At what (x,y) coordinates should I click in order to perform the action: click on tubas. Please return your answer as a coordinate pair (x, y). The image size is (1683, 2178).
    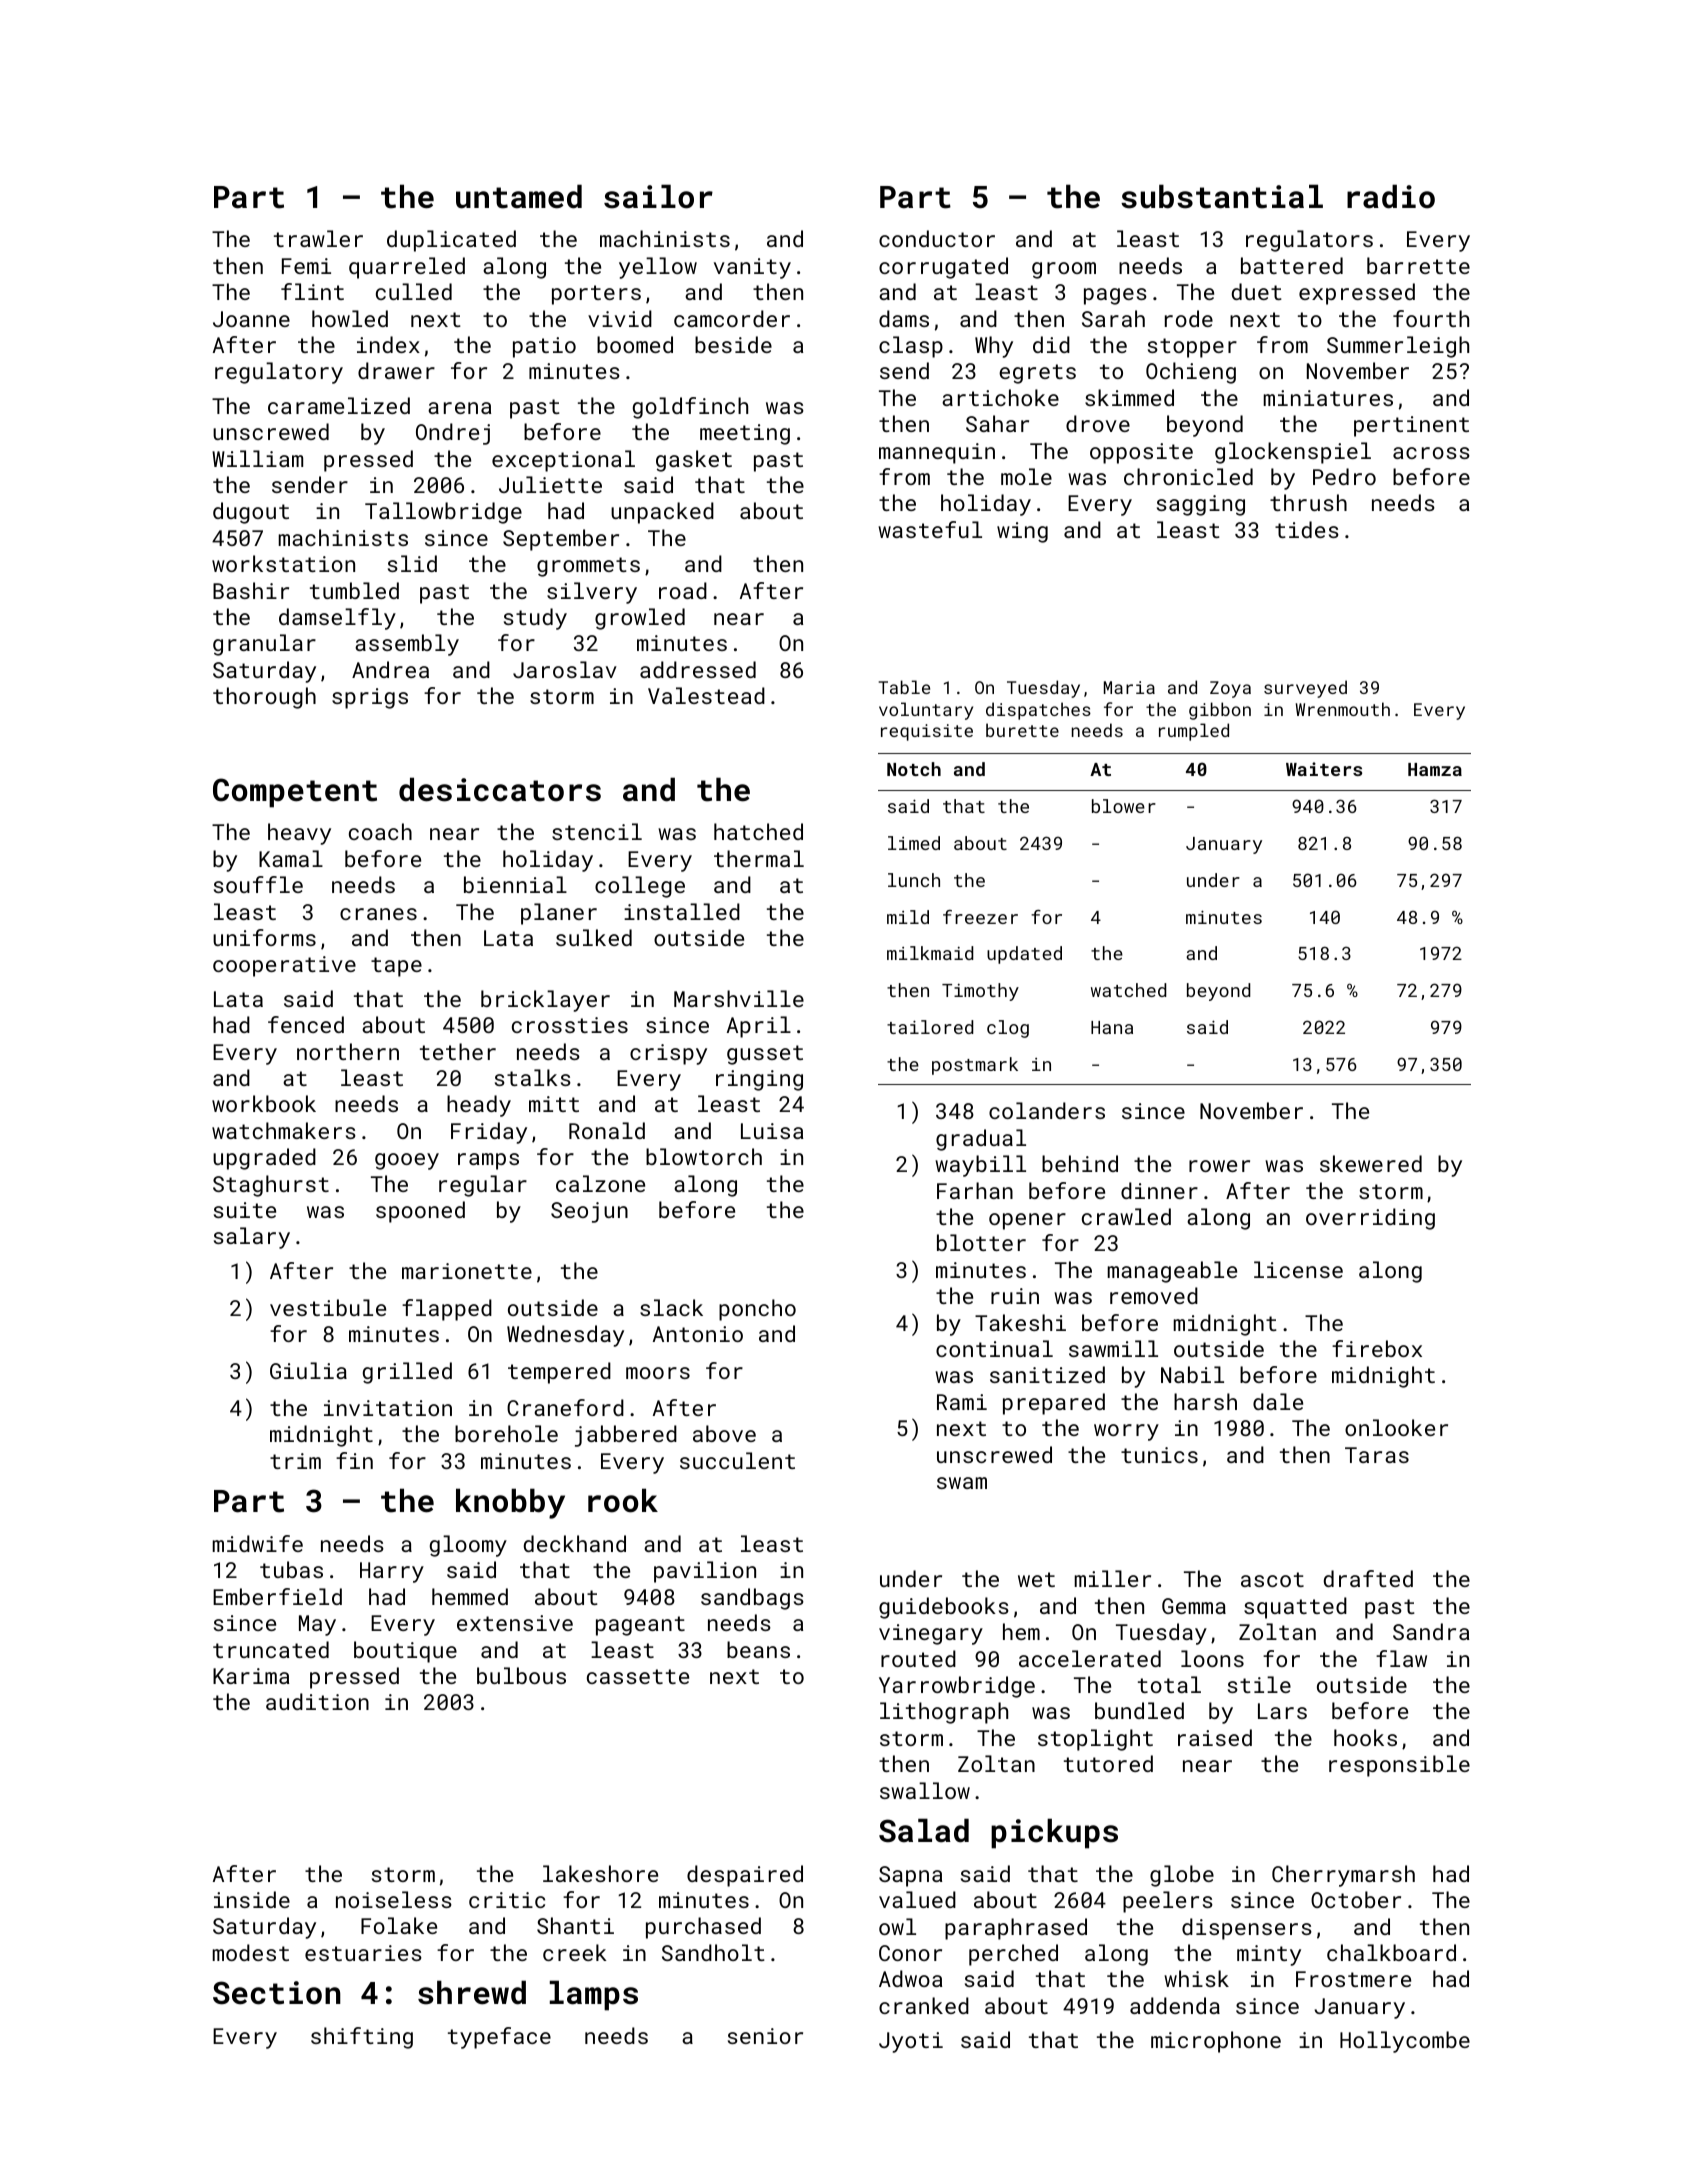
    Looking at the image, I should click on (291, 1569).
